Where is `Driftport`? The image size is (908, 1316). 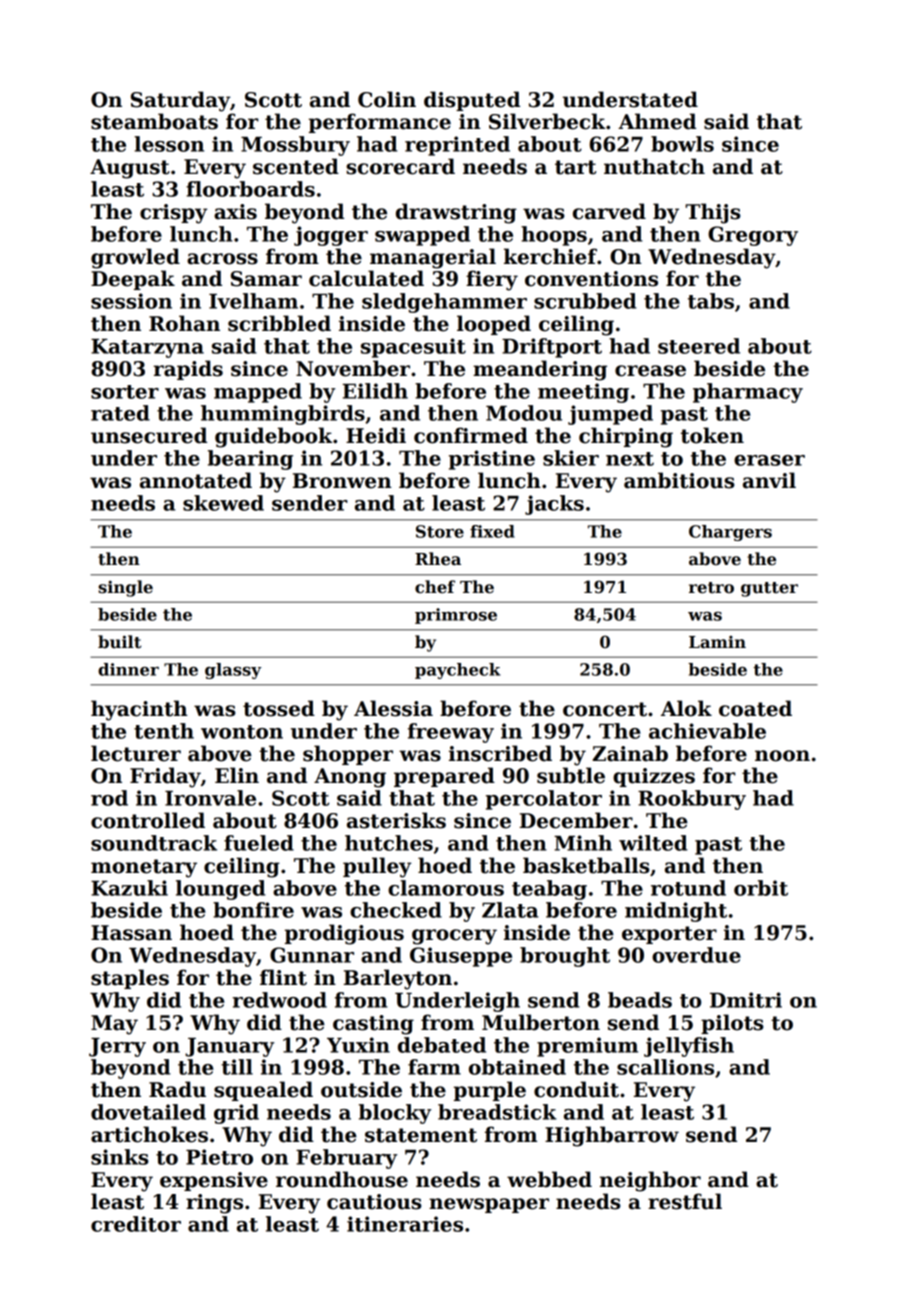
Driftport is located at coordinates (552, 348).
